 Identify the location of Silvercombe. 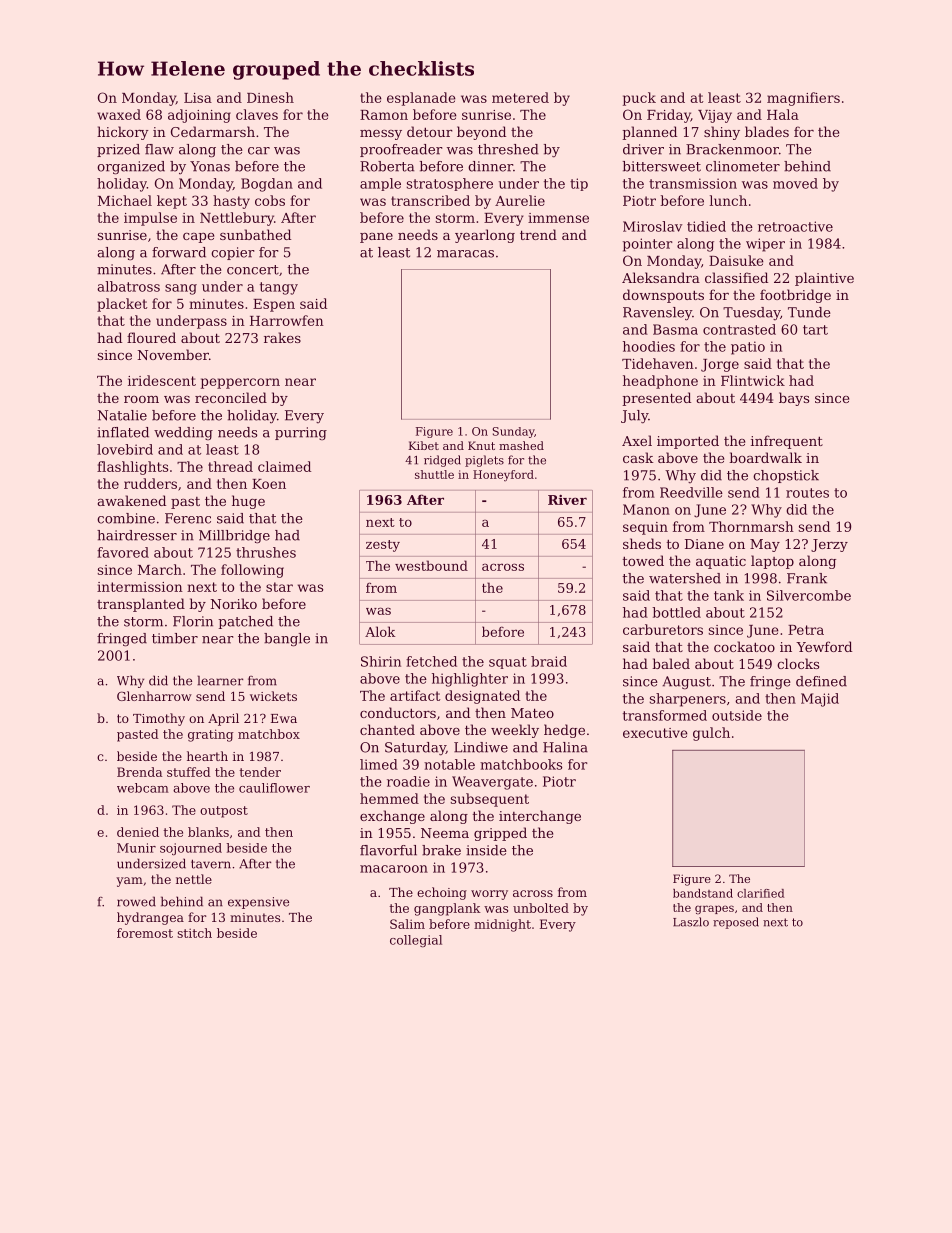
(809, 595).
